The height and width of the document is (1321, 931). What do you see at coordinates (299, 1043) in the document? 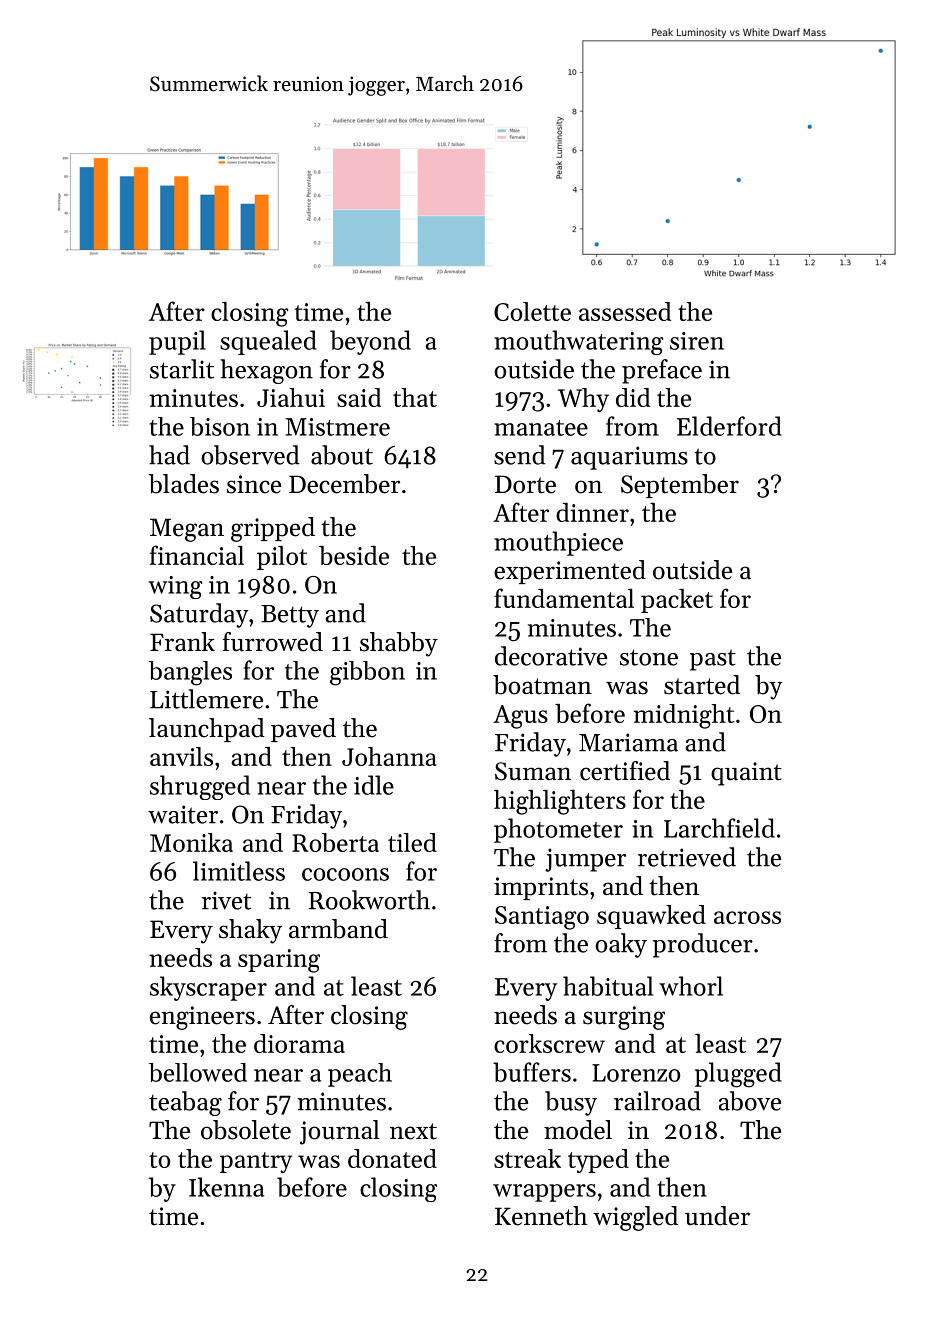
I see `diorama` at bounding box center [299, 1043].
